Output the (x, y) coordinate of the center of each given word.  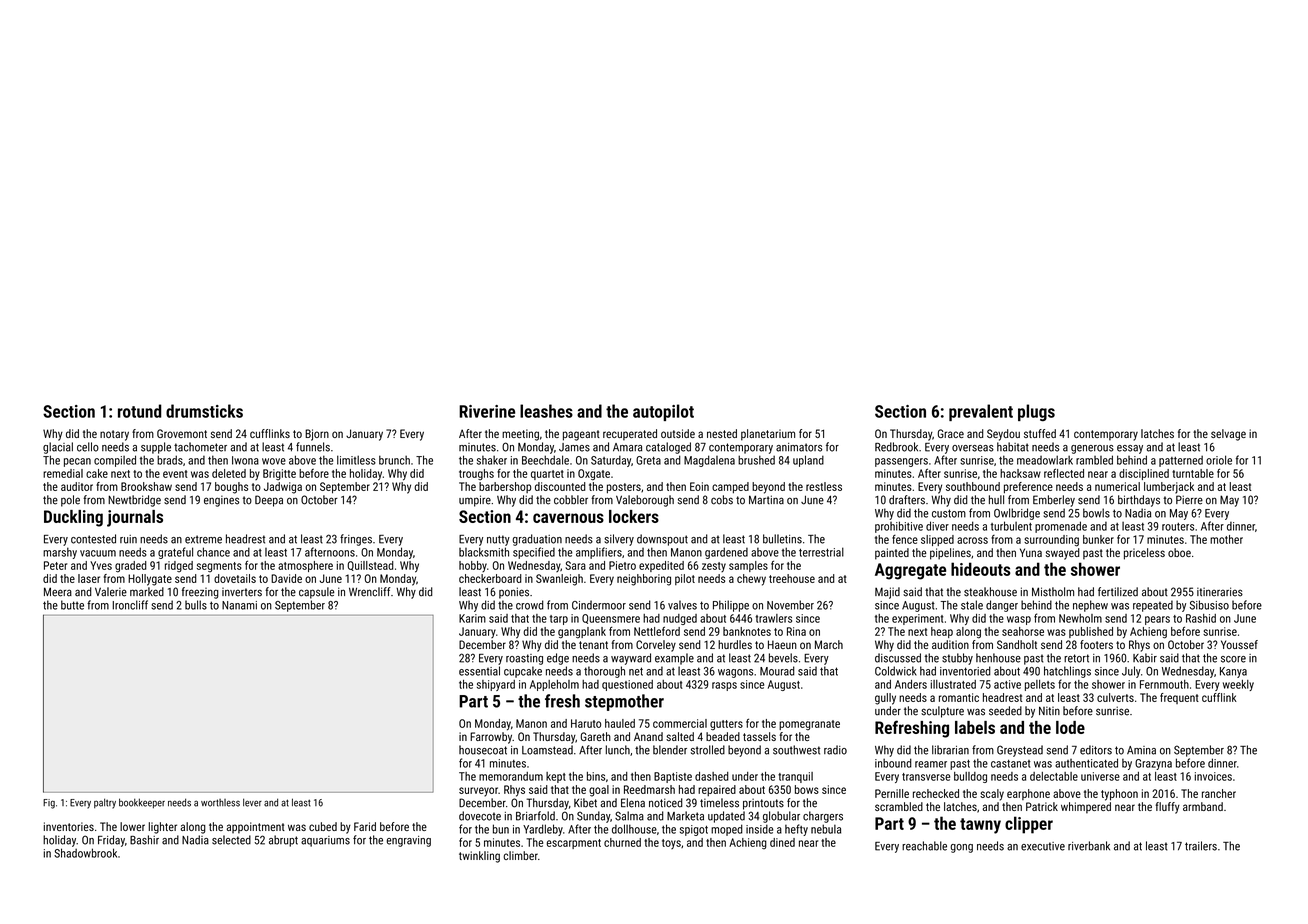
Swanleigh (559, 580)
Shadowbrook (85, 853)
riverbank (1089, 846)
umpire (475, 501)
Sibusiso (1209, 605)
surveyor (478, 792)
